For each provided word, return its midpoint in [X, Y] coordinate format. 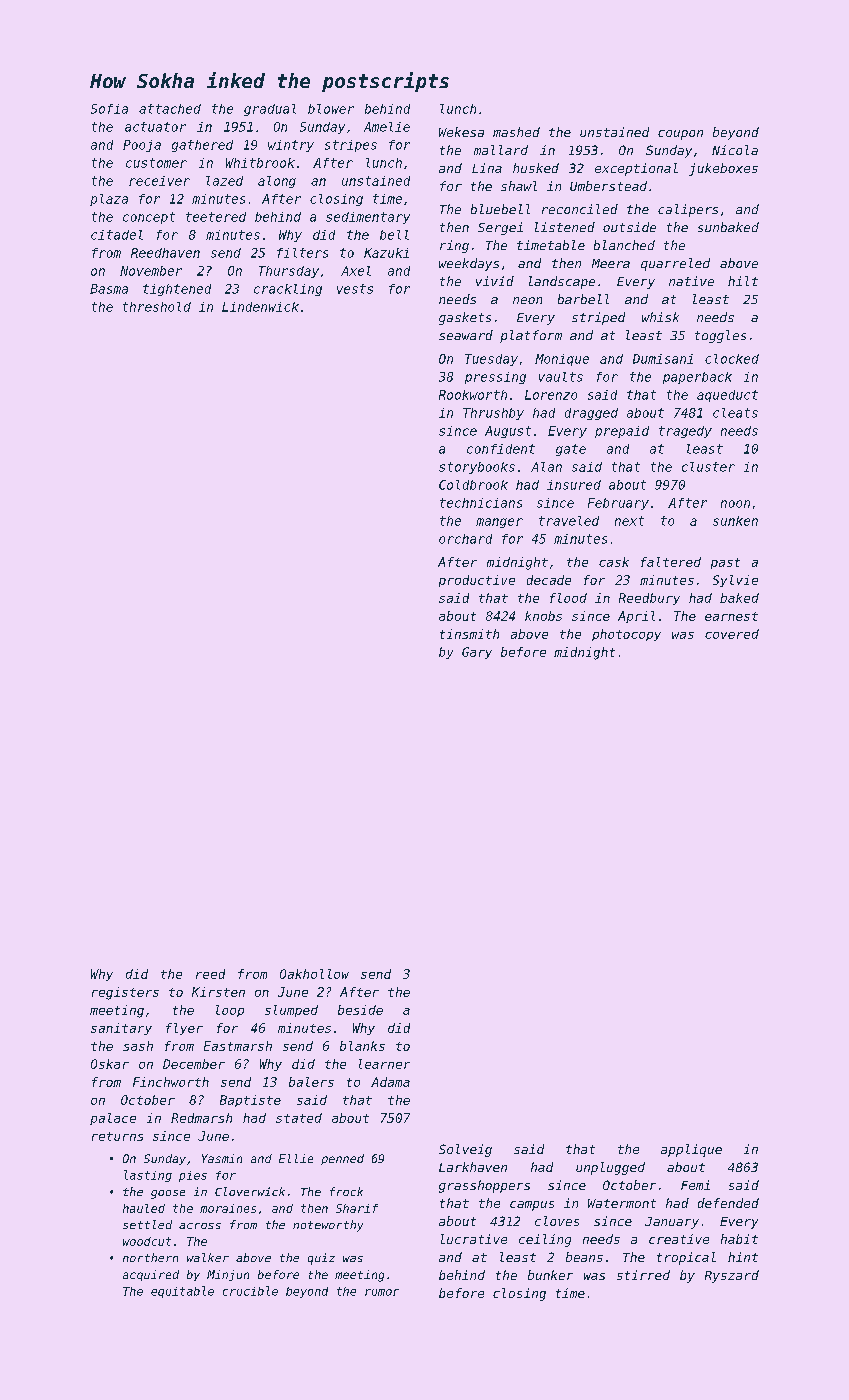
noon [735, 504]
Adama [390, 1082]
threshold [157, 307]
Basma [109, 289]
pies [193, 1176]
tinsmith [469, 634]
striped [598, 318]
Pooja [142, 146]
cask [614, 562]
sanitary [121, 1029]
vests [355, 289]
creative [679, 1239]
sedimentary [368, 218]
